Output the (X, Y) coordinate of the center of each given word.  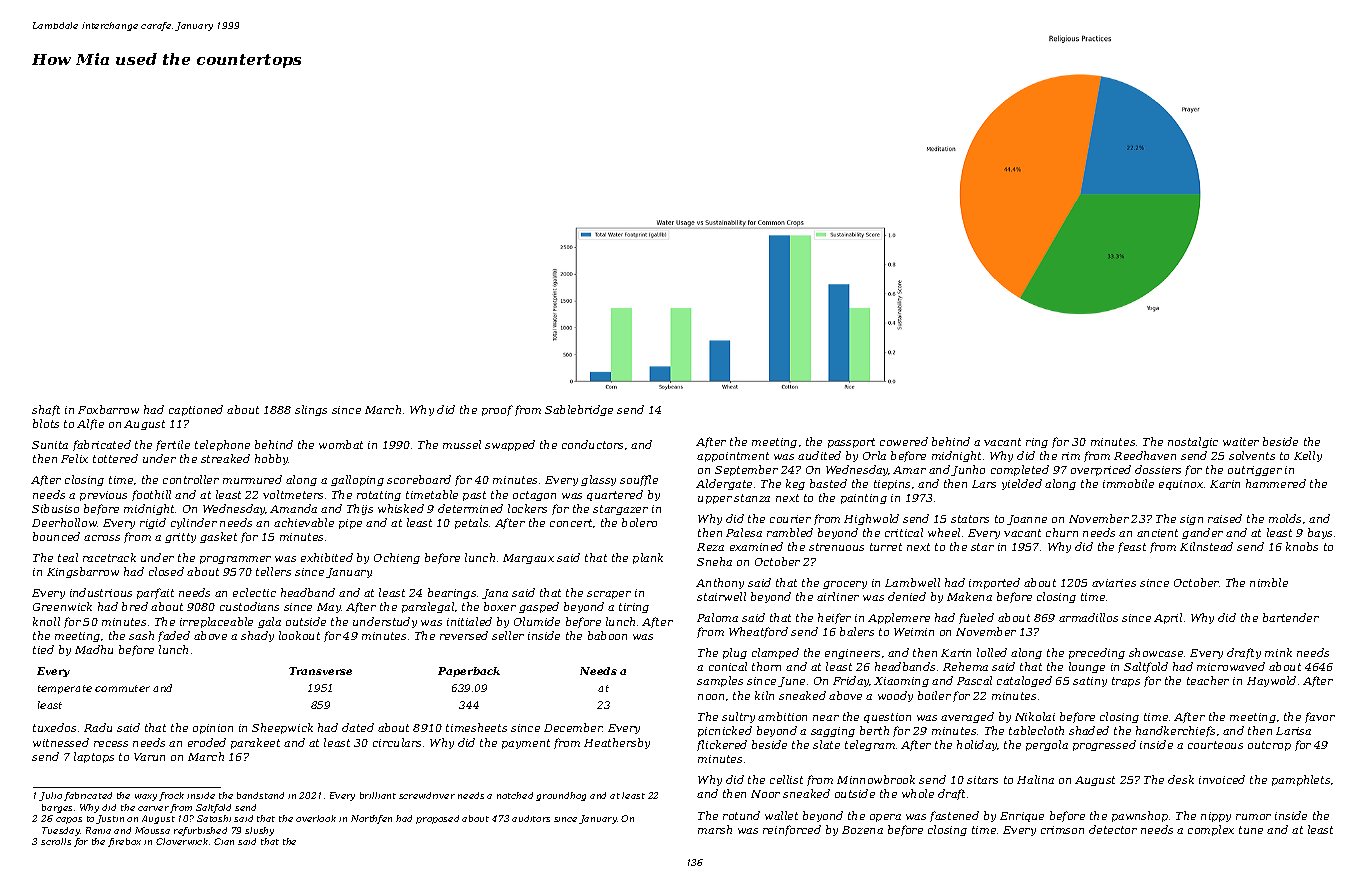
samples (720, 681)
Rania (98, 830)
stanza (752, 498)
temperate (65, 689)
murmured (252, 479)
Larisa (1293, 731)
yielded (1022, 484)
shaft (46, 410)
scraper (609, 595)
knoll (46, 621)
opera (885, 818)
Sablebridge (579, 410)
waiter (1241, 442)
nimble (1269, 582)
